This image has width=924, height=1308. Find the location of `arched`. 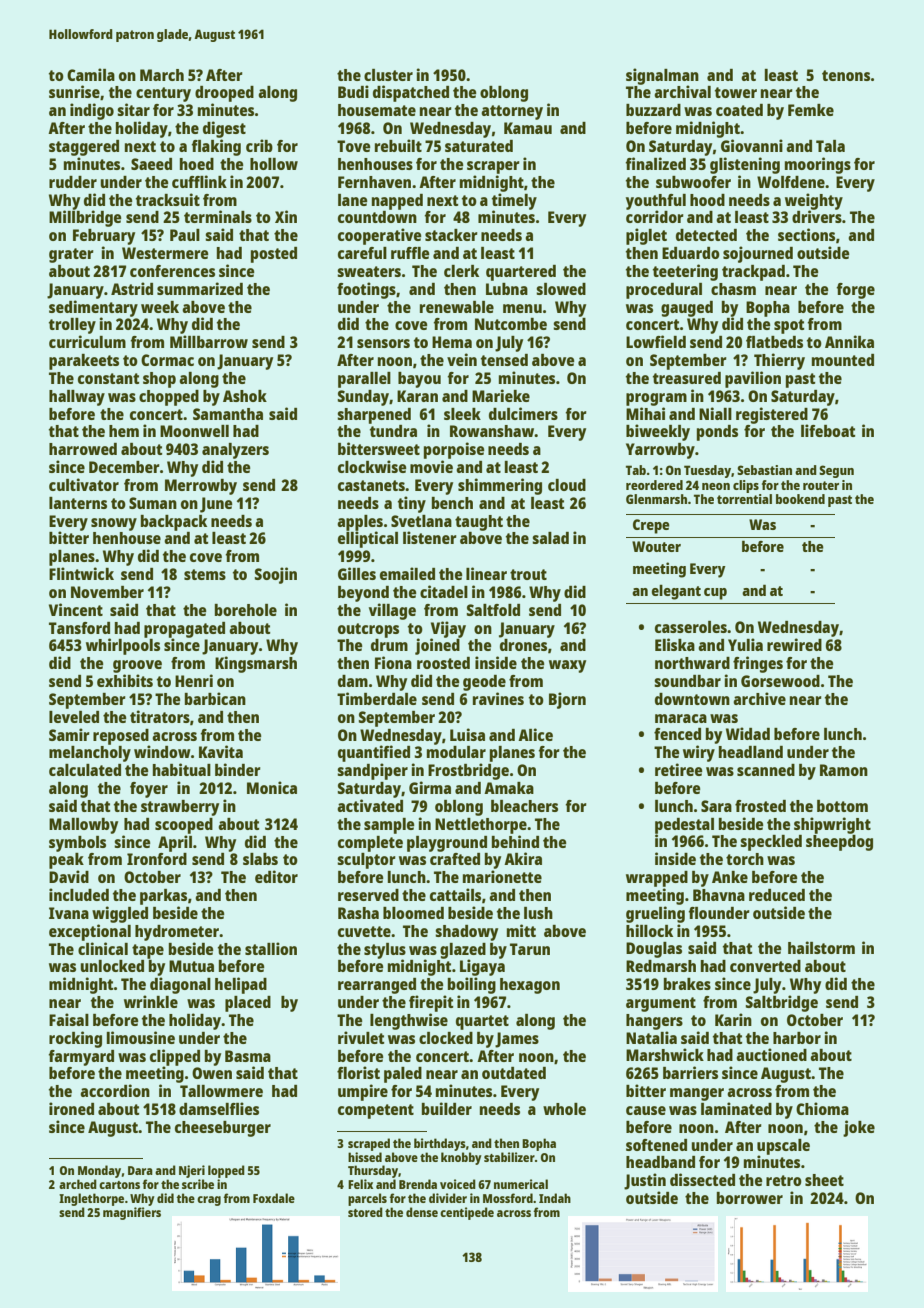

arched is located at coordinates (78, 1184).
